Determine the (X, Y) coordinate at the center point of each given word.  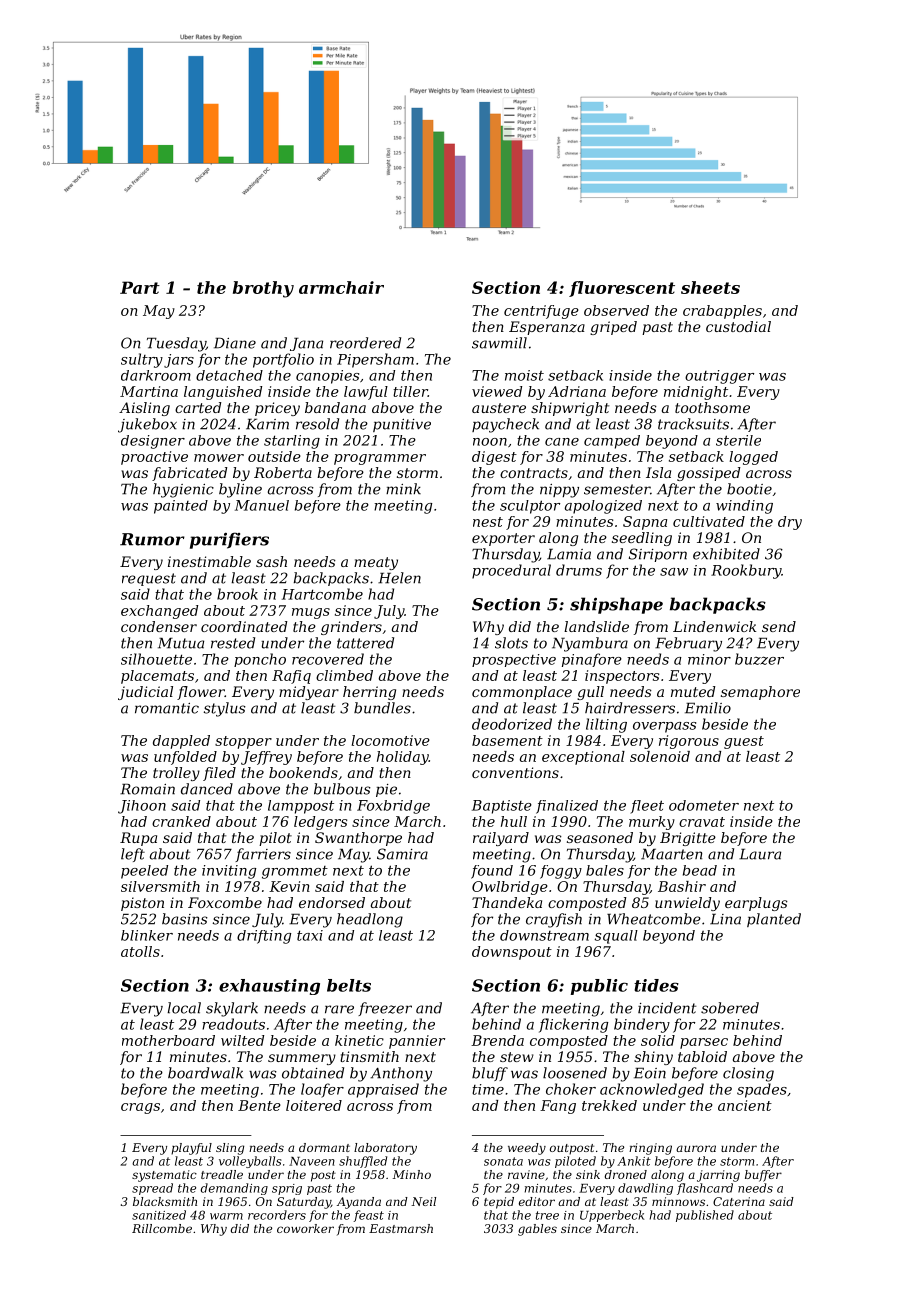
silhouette (156, 659)
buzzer (759, 659)
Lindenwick (714, 626)
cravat (702, 822)
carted (198, 407)
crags (140, 1108)
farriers (263, 855)
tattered (365, 643)
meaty (376, 563)
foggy (561, 872)
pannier (417, 1042)
